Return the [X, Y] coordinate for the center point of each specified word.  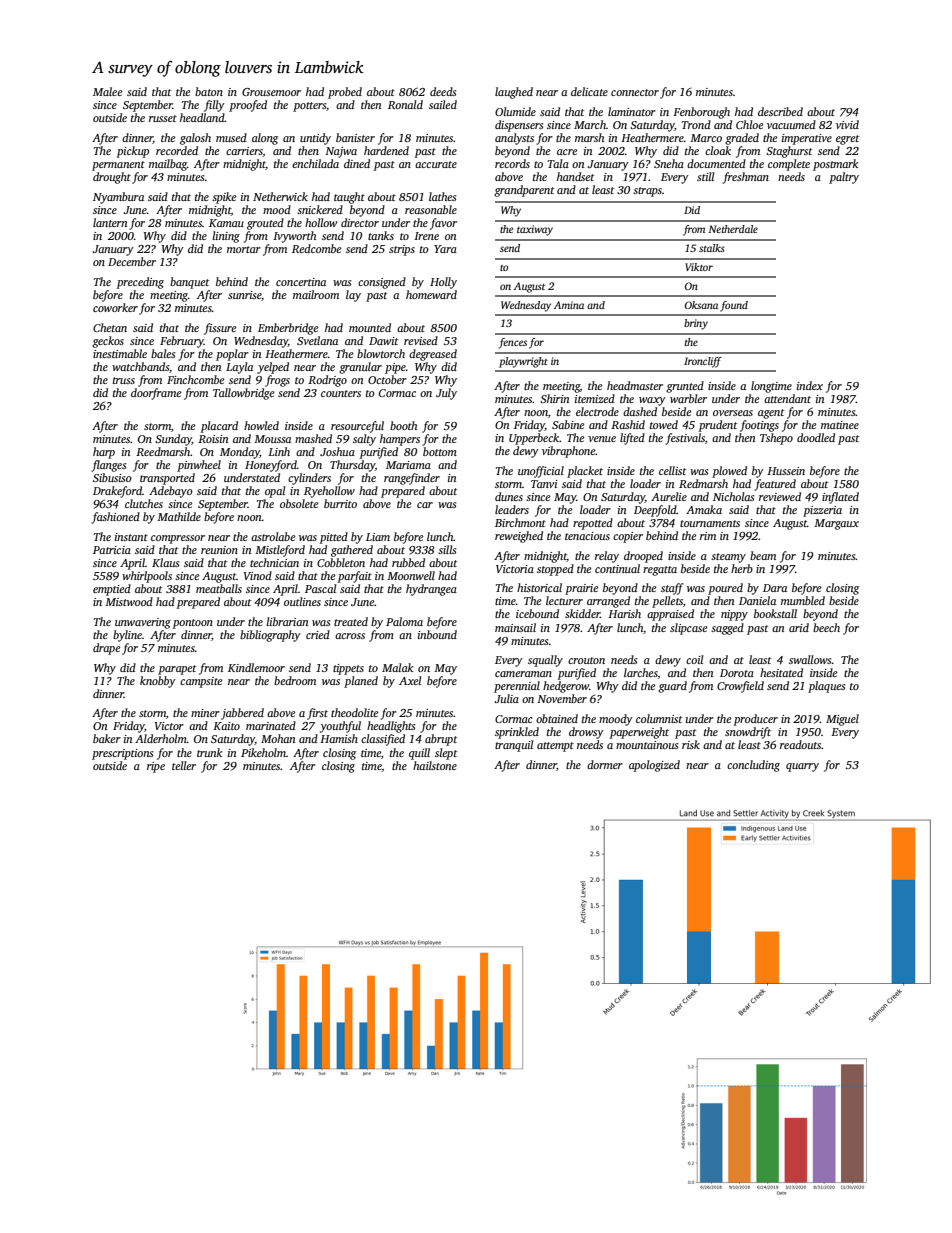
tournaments [710, 523]
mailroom [316, 294]
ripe [156, 767]
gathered [352, 551]
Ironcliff [703, 362]
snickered [320, 209]
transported [167, 479]
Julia [507, 698]
